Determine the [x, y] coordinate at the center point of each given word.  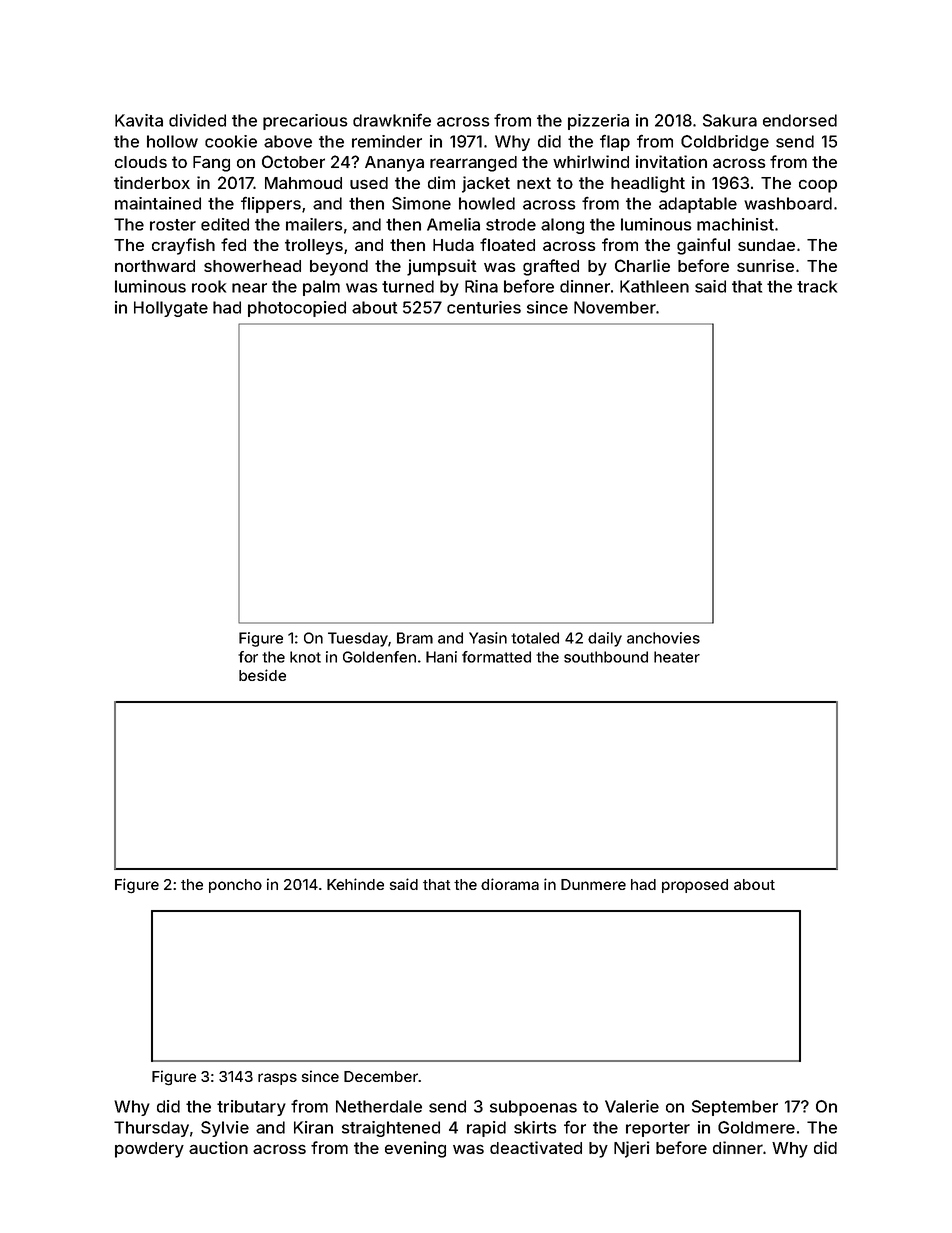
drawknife [392, 120]
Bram [415, 638]
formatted [496, 657]
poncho [235, 886]
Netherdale [379, 1106]
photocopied [297, 309]
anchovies [663, 638]
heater [677, 657]
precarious [305, 122]
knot [305, 657]
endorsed [800, 120]
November [615, 307]
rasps [277, 1079]
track [817, 286]
